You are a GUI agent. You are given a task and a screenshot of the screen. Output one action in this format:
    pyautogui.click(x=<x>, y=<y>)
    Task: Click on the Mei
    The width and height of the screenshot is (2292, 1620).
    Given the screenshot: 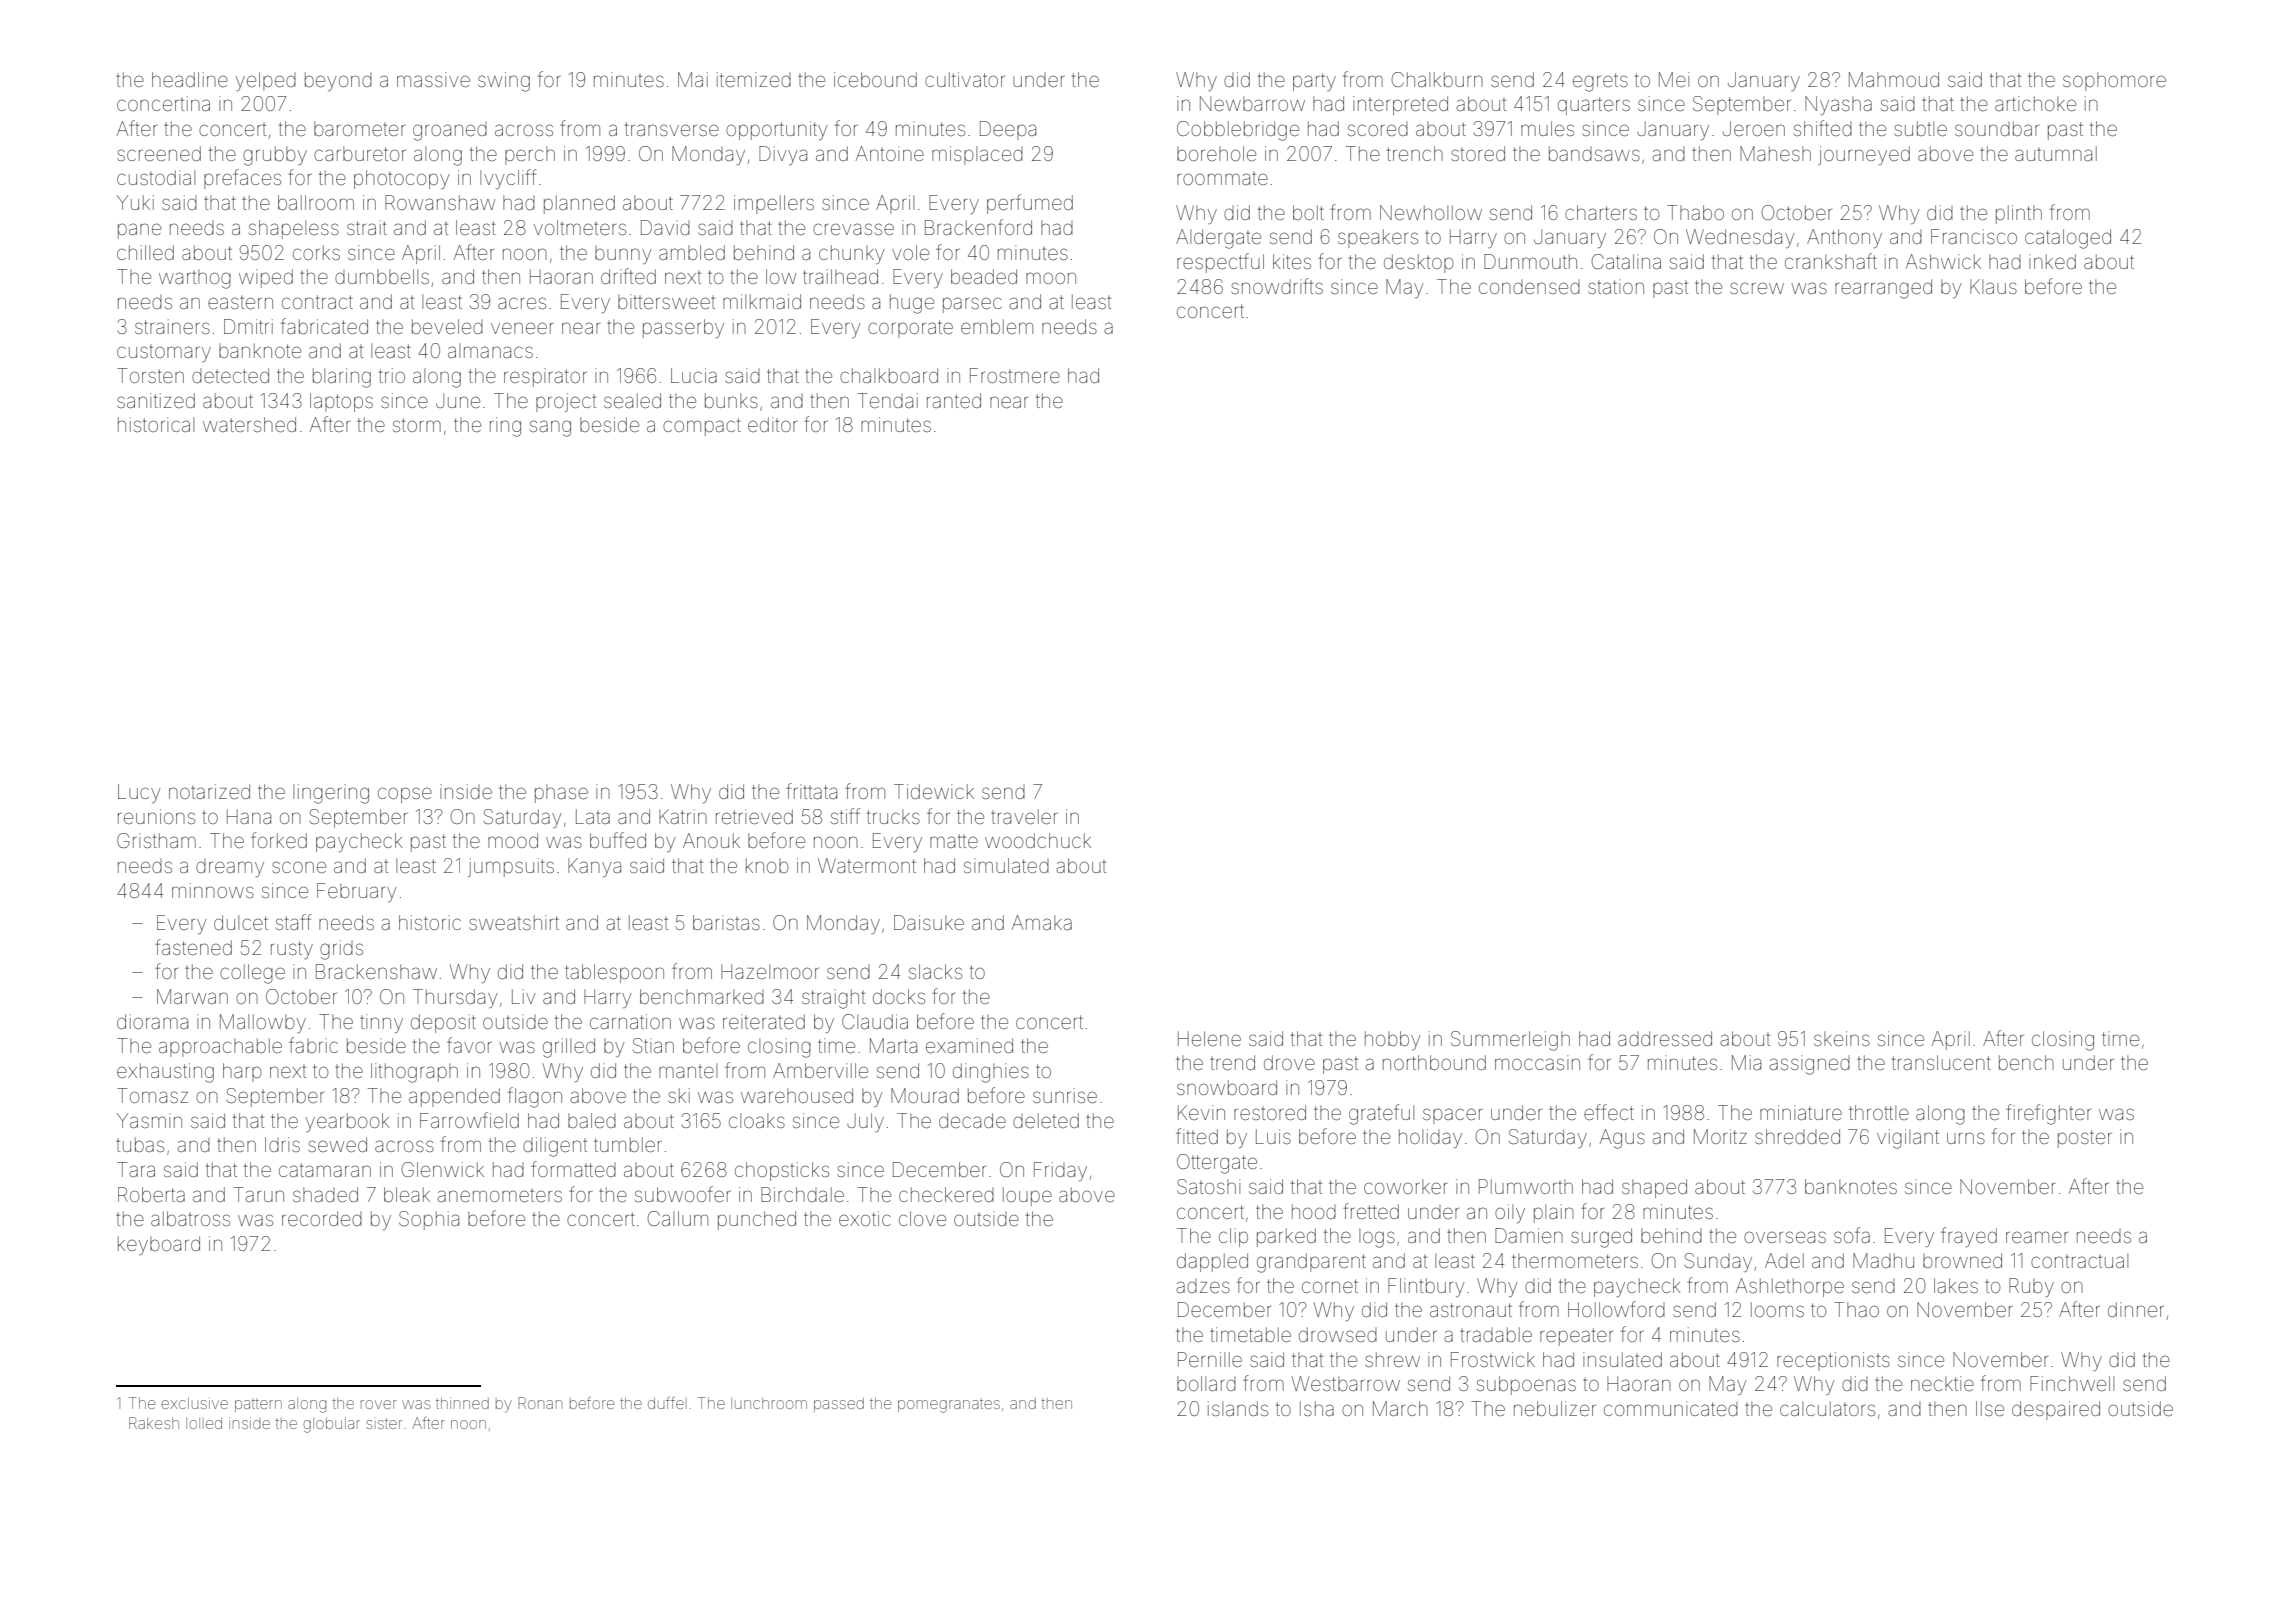 What is the action you would take?
    pyautogui.click(x=1674, y=79)
